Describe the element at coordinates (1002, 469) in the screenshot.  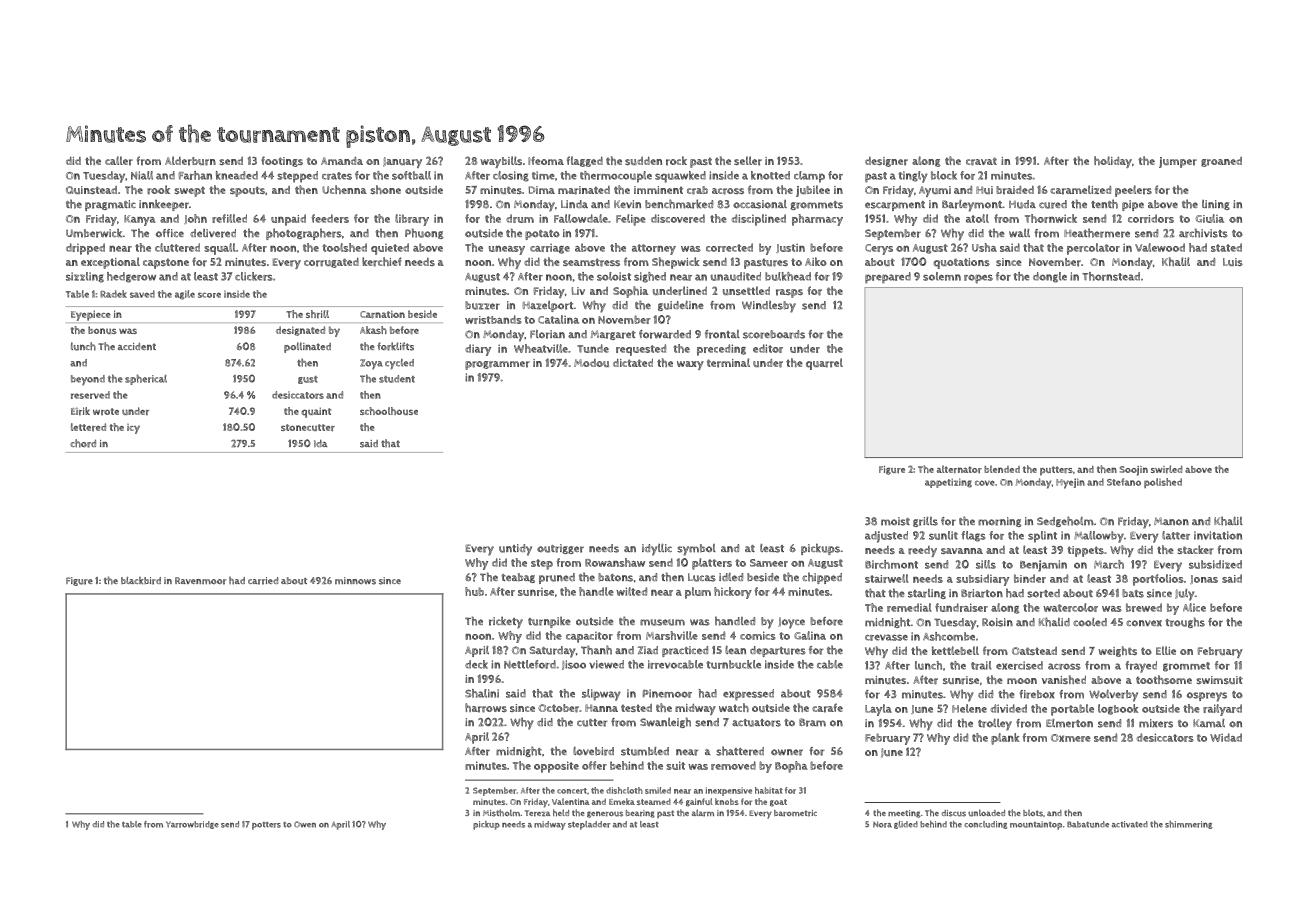
I see `blended` at that location.
